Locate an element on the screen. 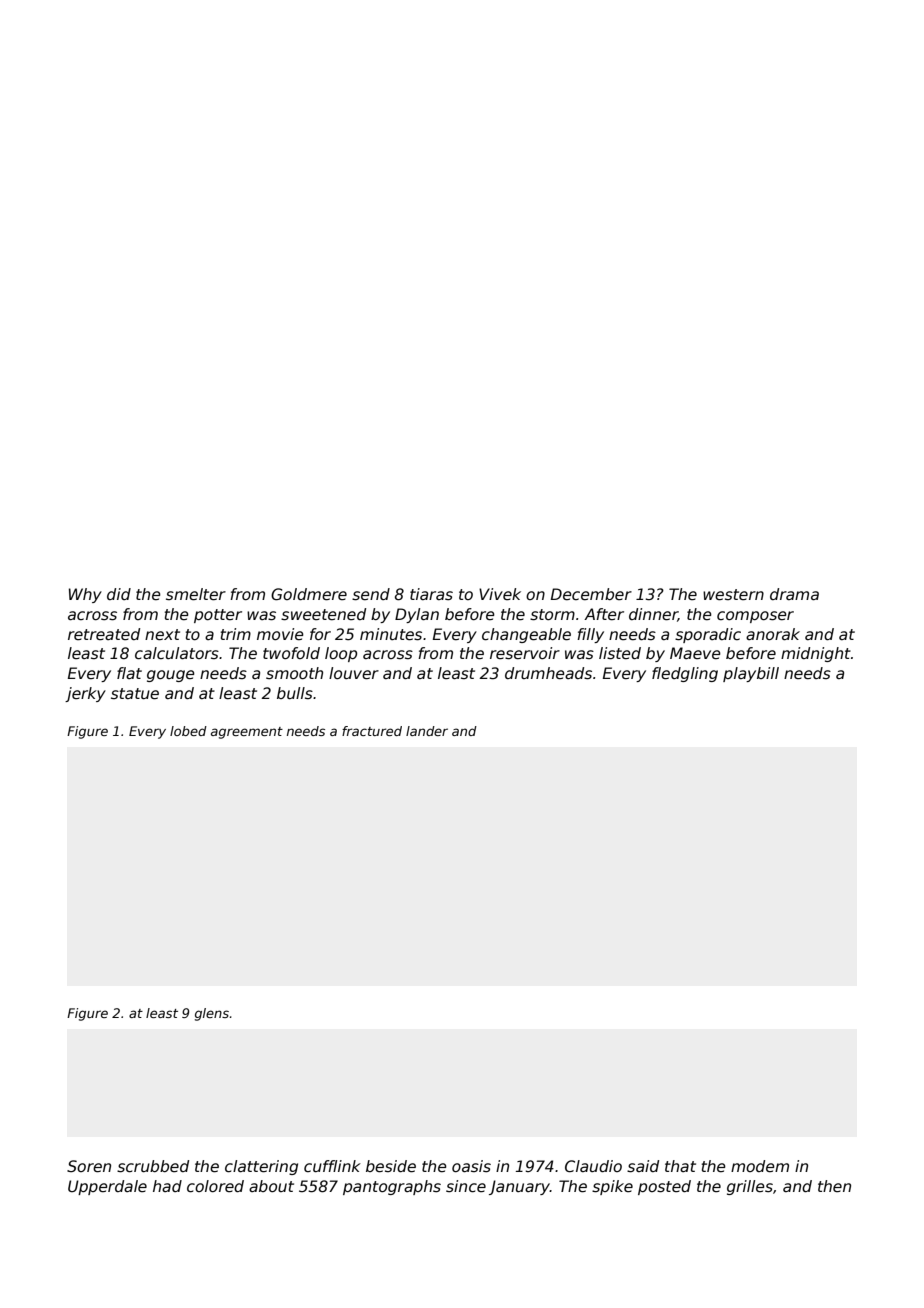 The image size is (924, 1308). Soren is located at coordinates (89, 1166).
